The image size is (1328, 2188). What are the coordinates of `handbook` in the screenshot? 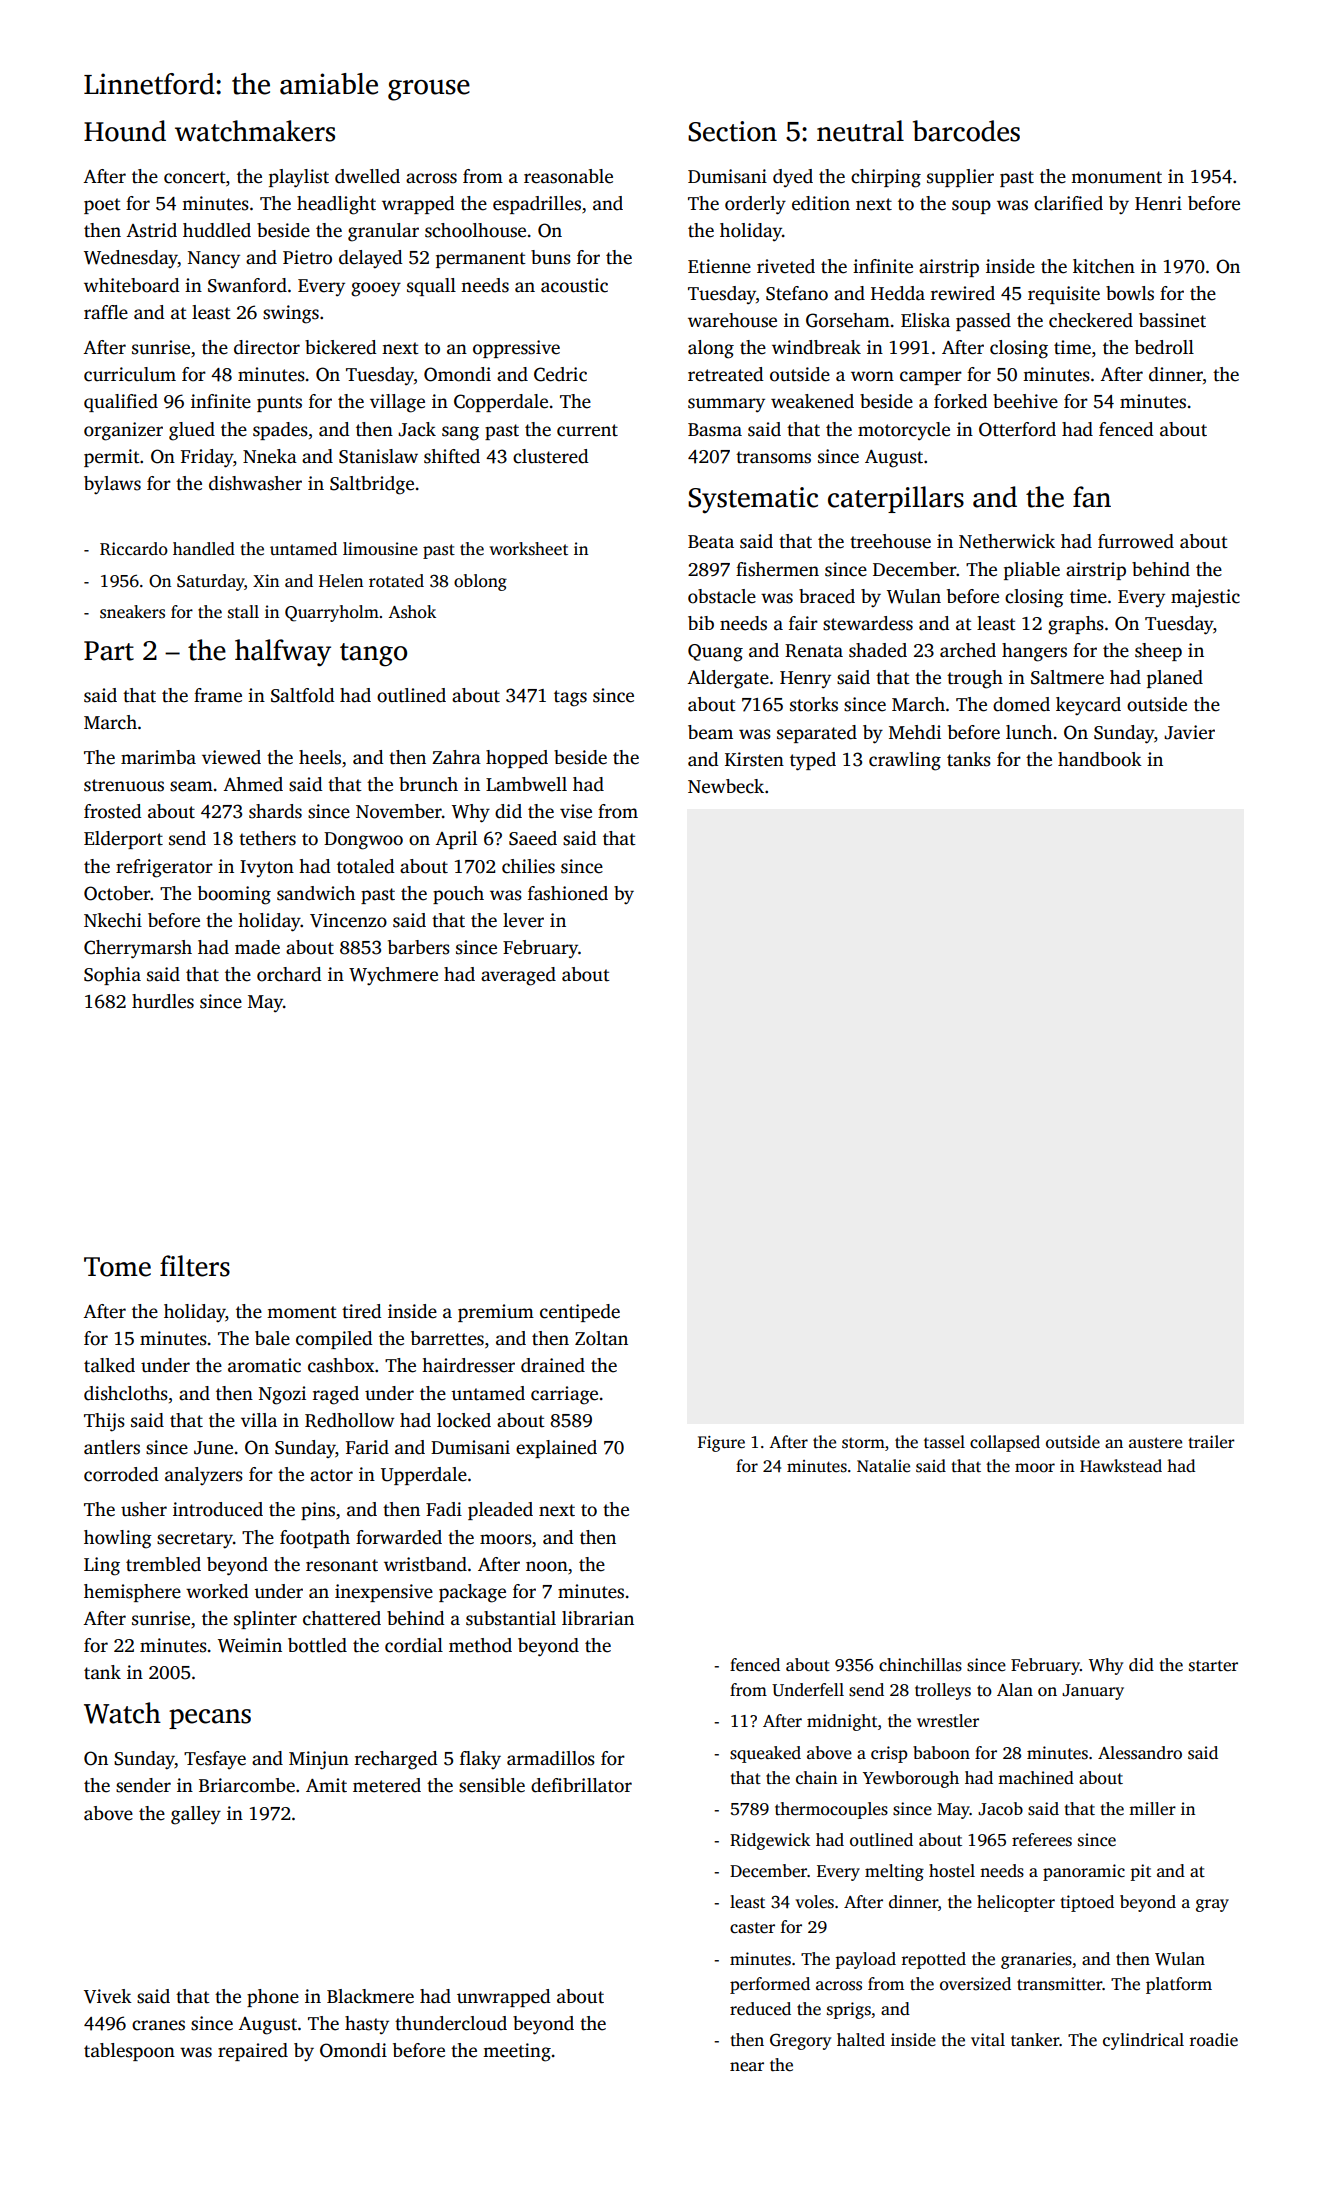 It's located at (1100, 759).
